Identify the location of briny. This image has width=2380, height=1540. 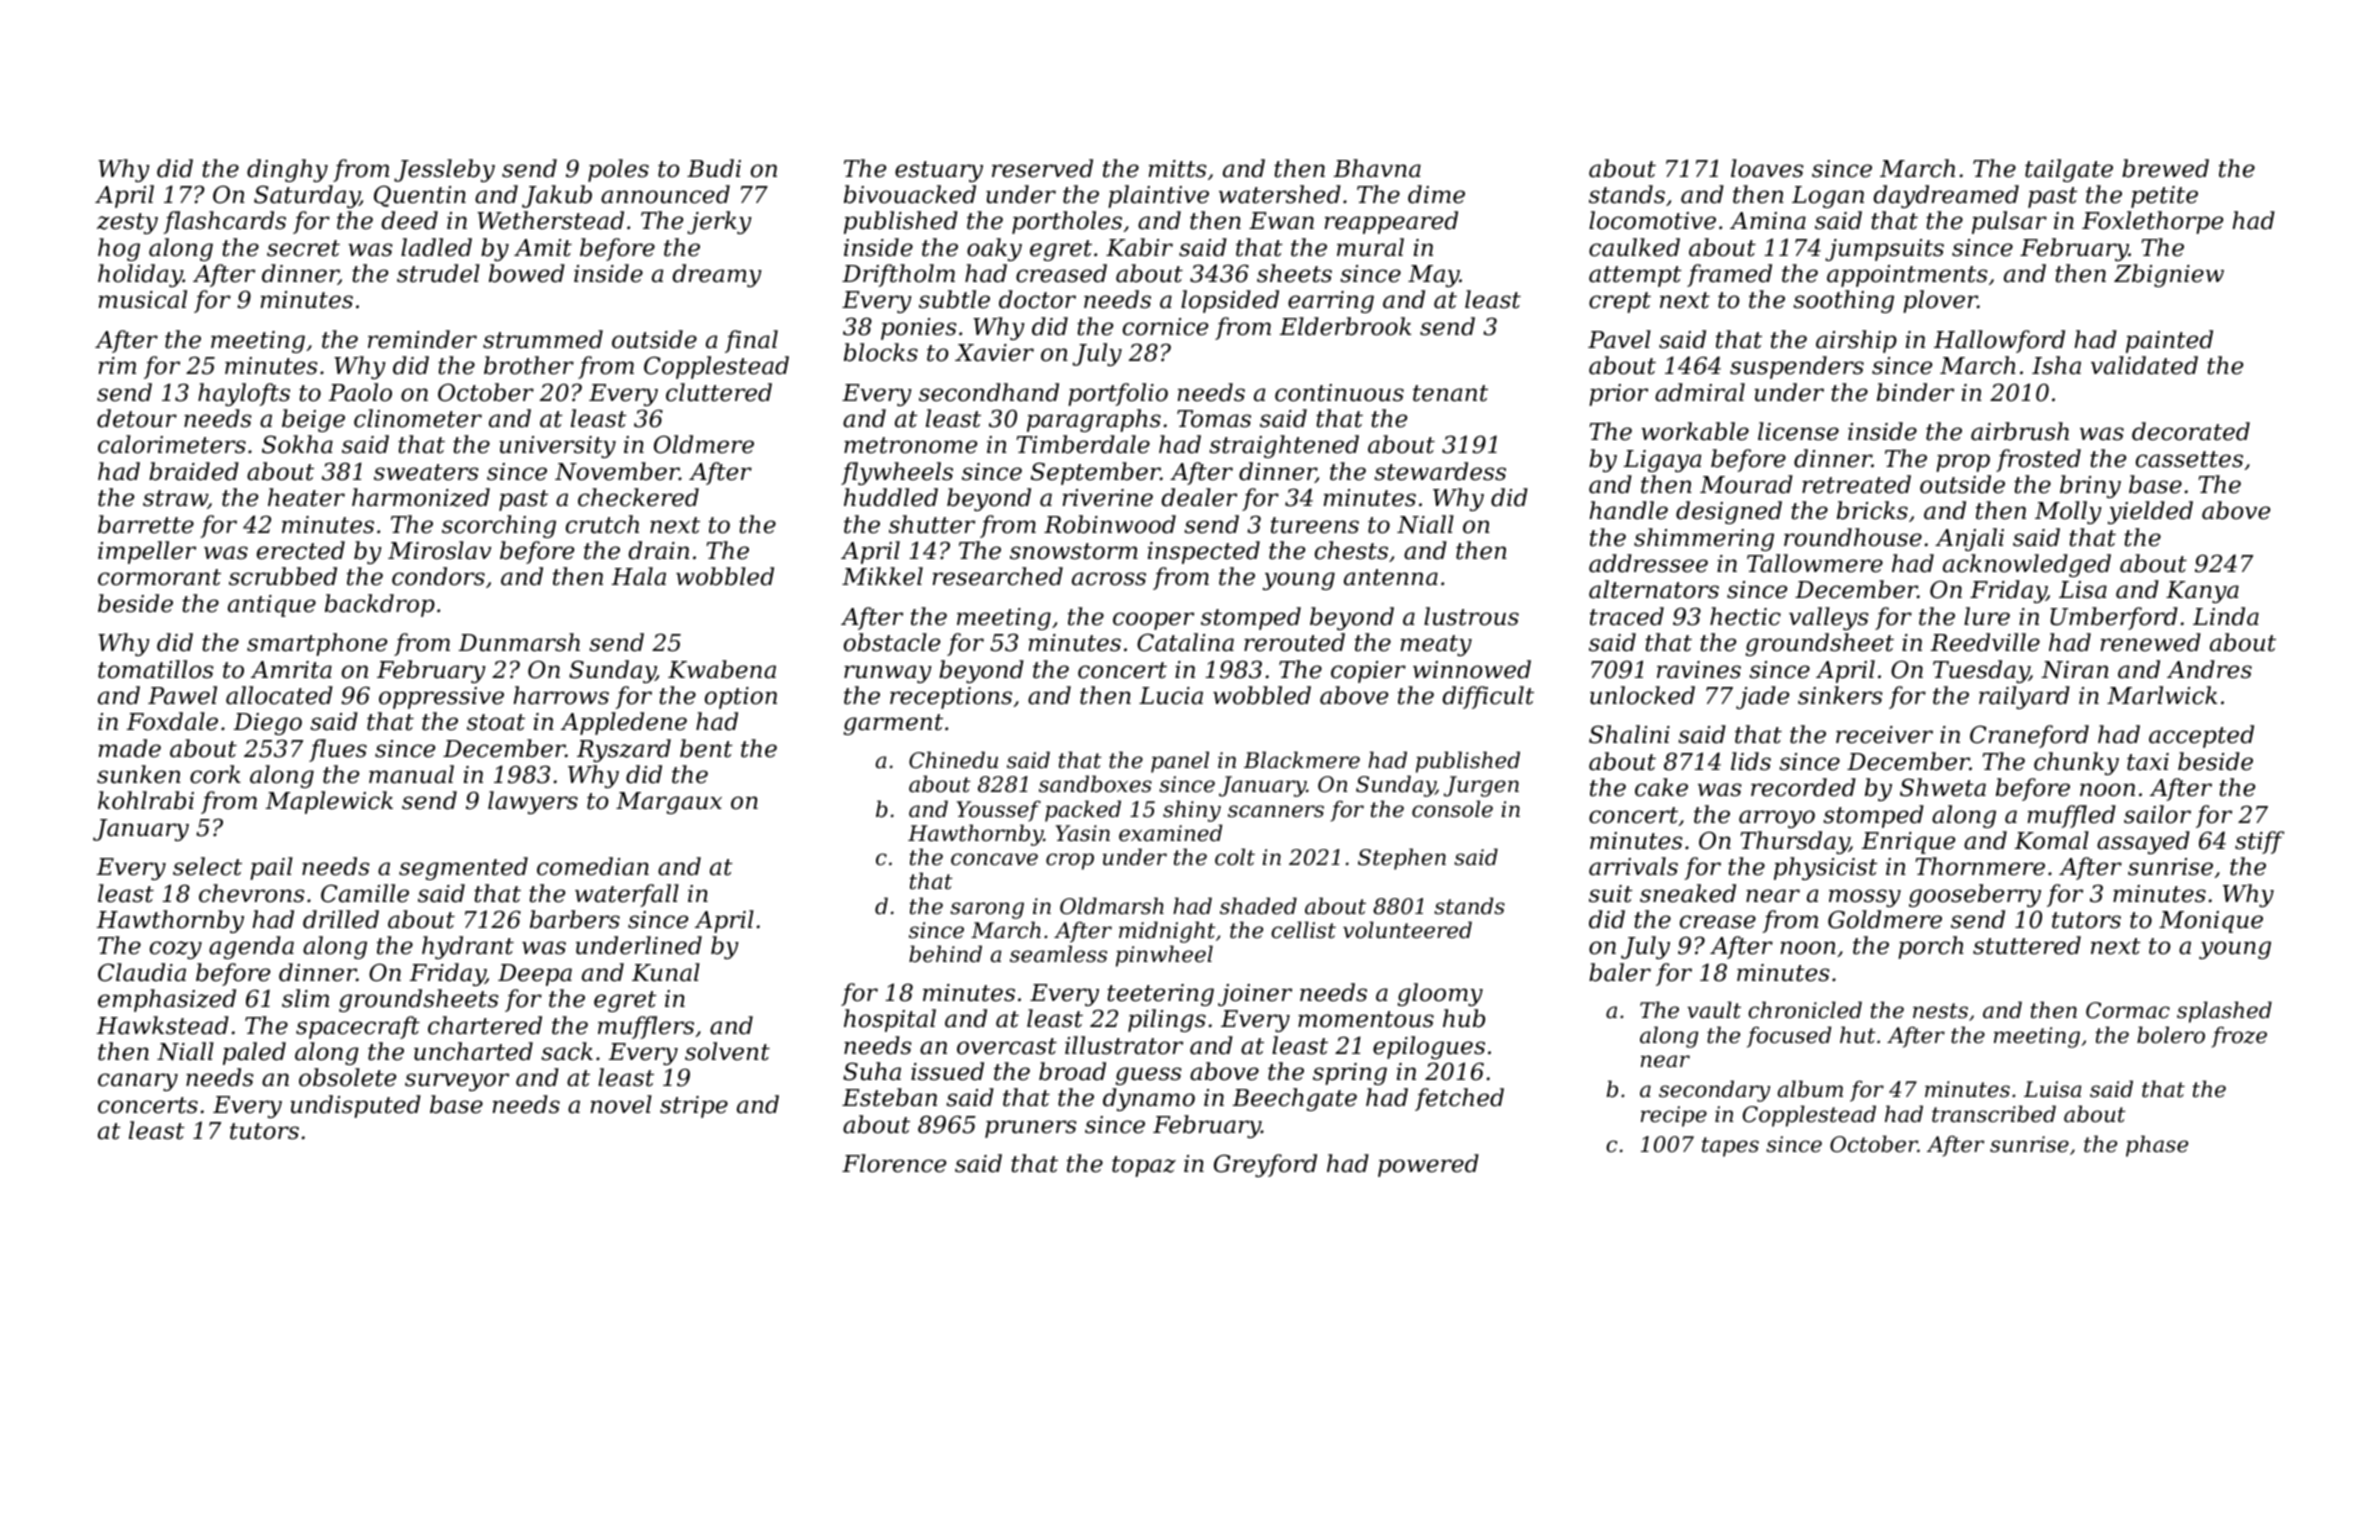
(2090, 486).
